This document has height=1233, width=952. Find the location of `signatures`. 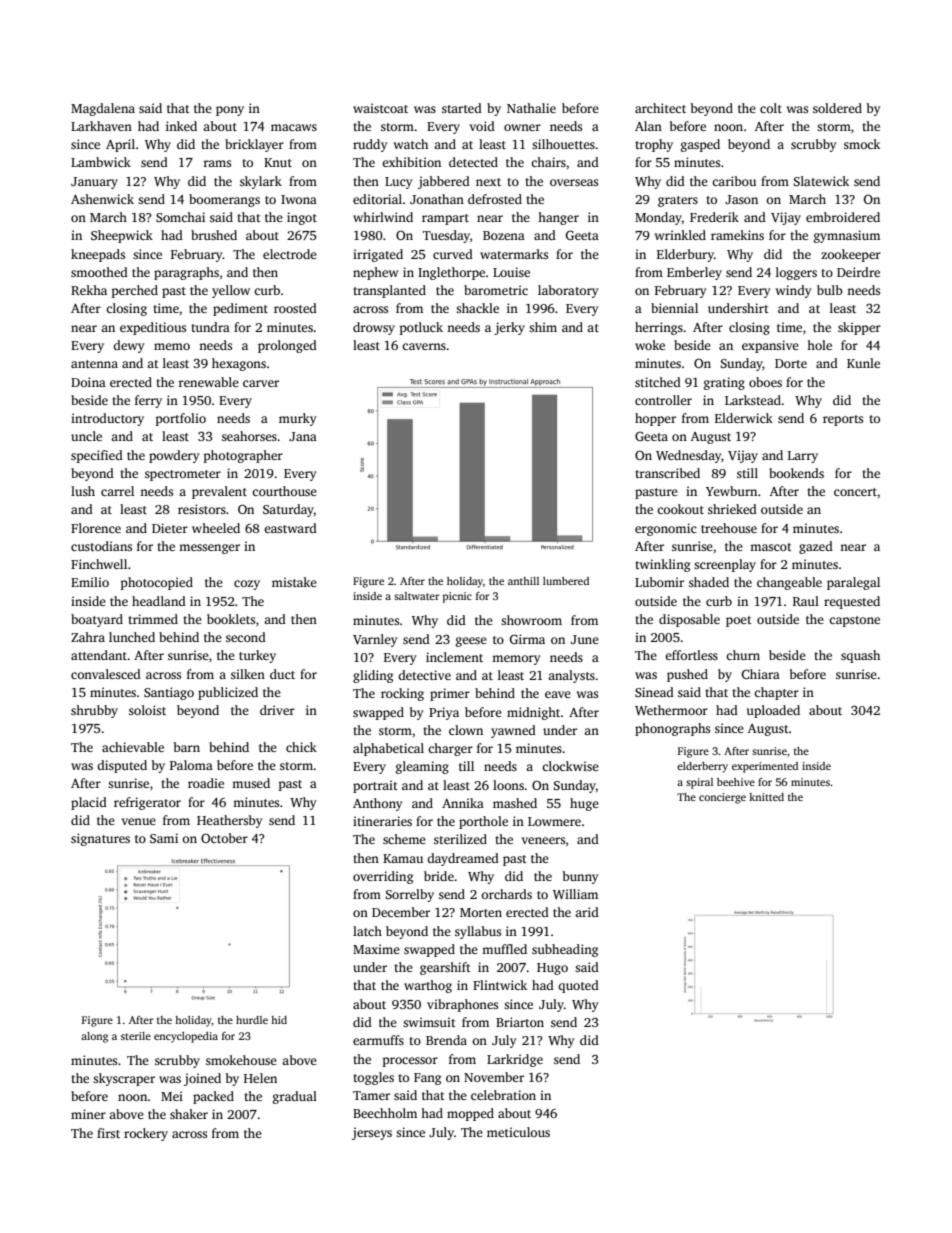

signatures is located at coordinates (100, 839).
